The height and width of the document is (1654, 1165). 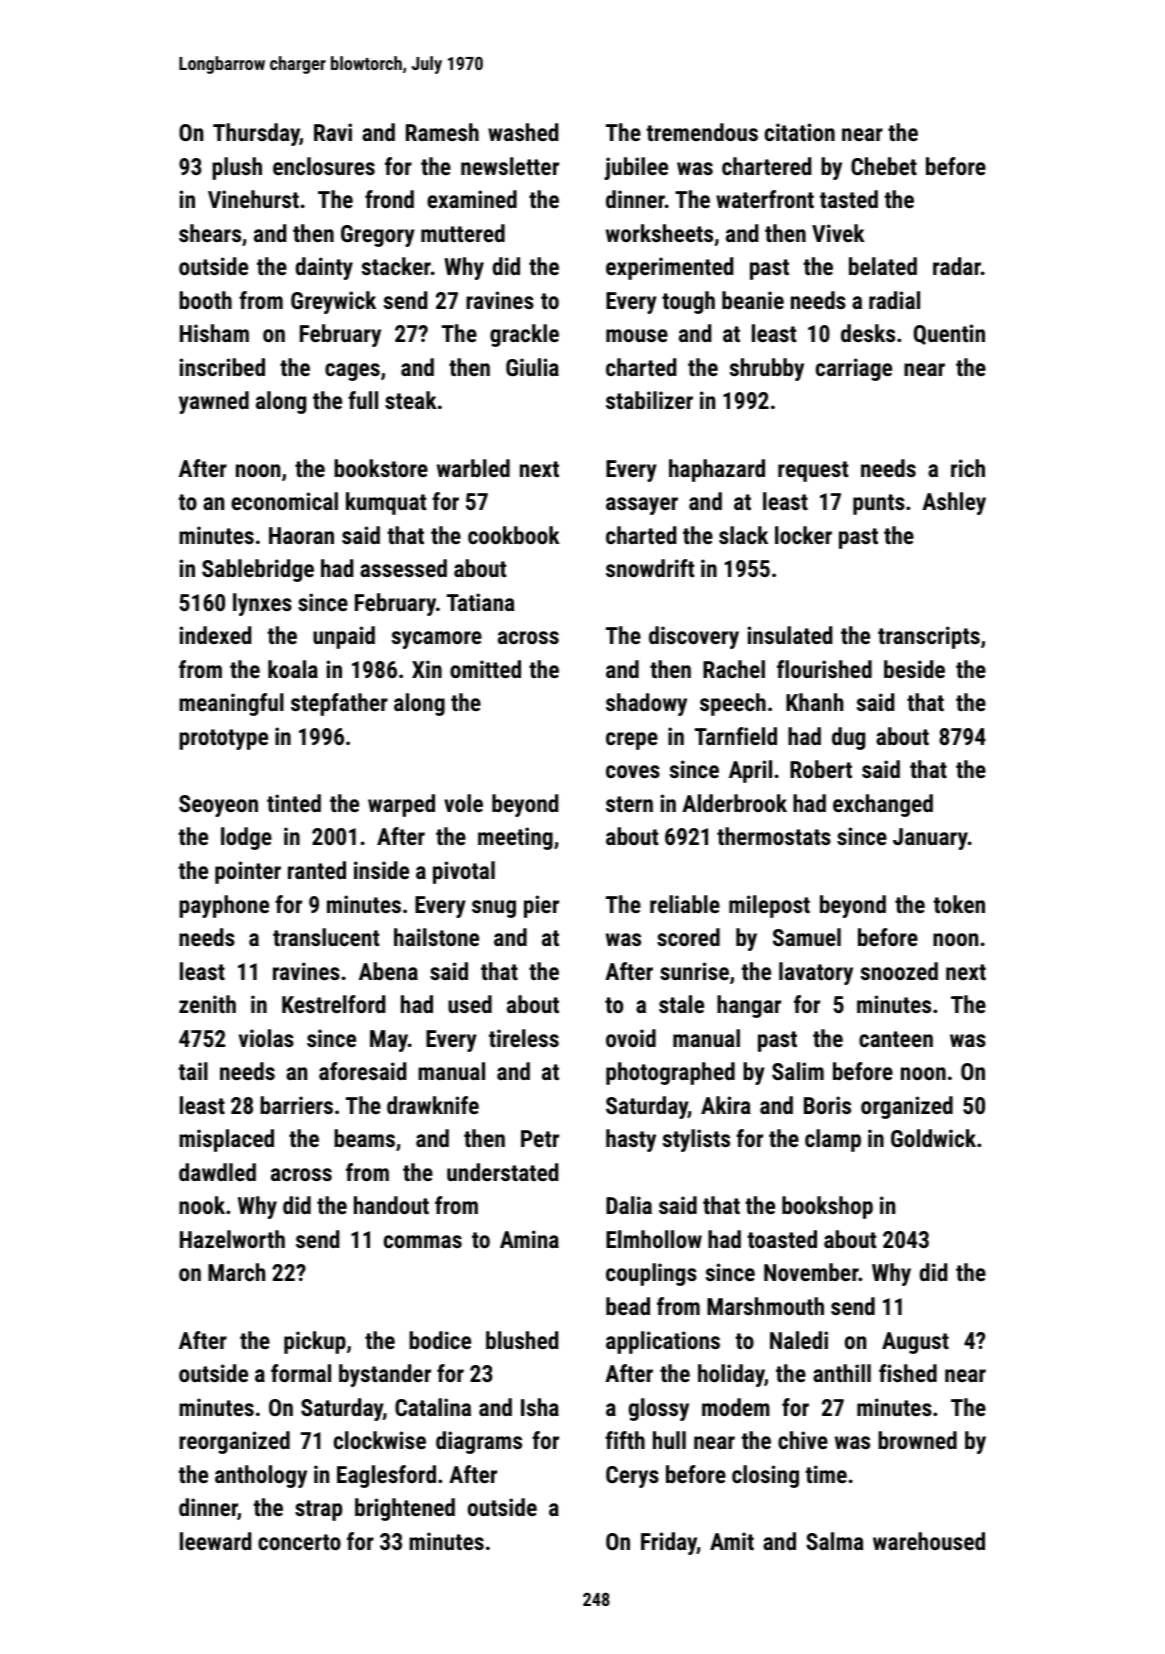 What do you see at coordinates (636, 168) in the document?
I see `jubilee` at bounding box center [636, 168].
